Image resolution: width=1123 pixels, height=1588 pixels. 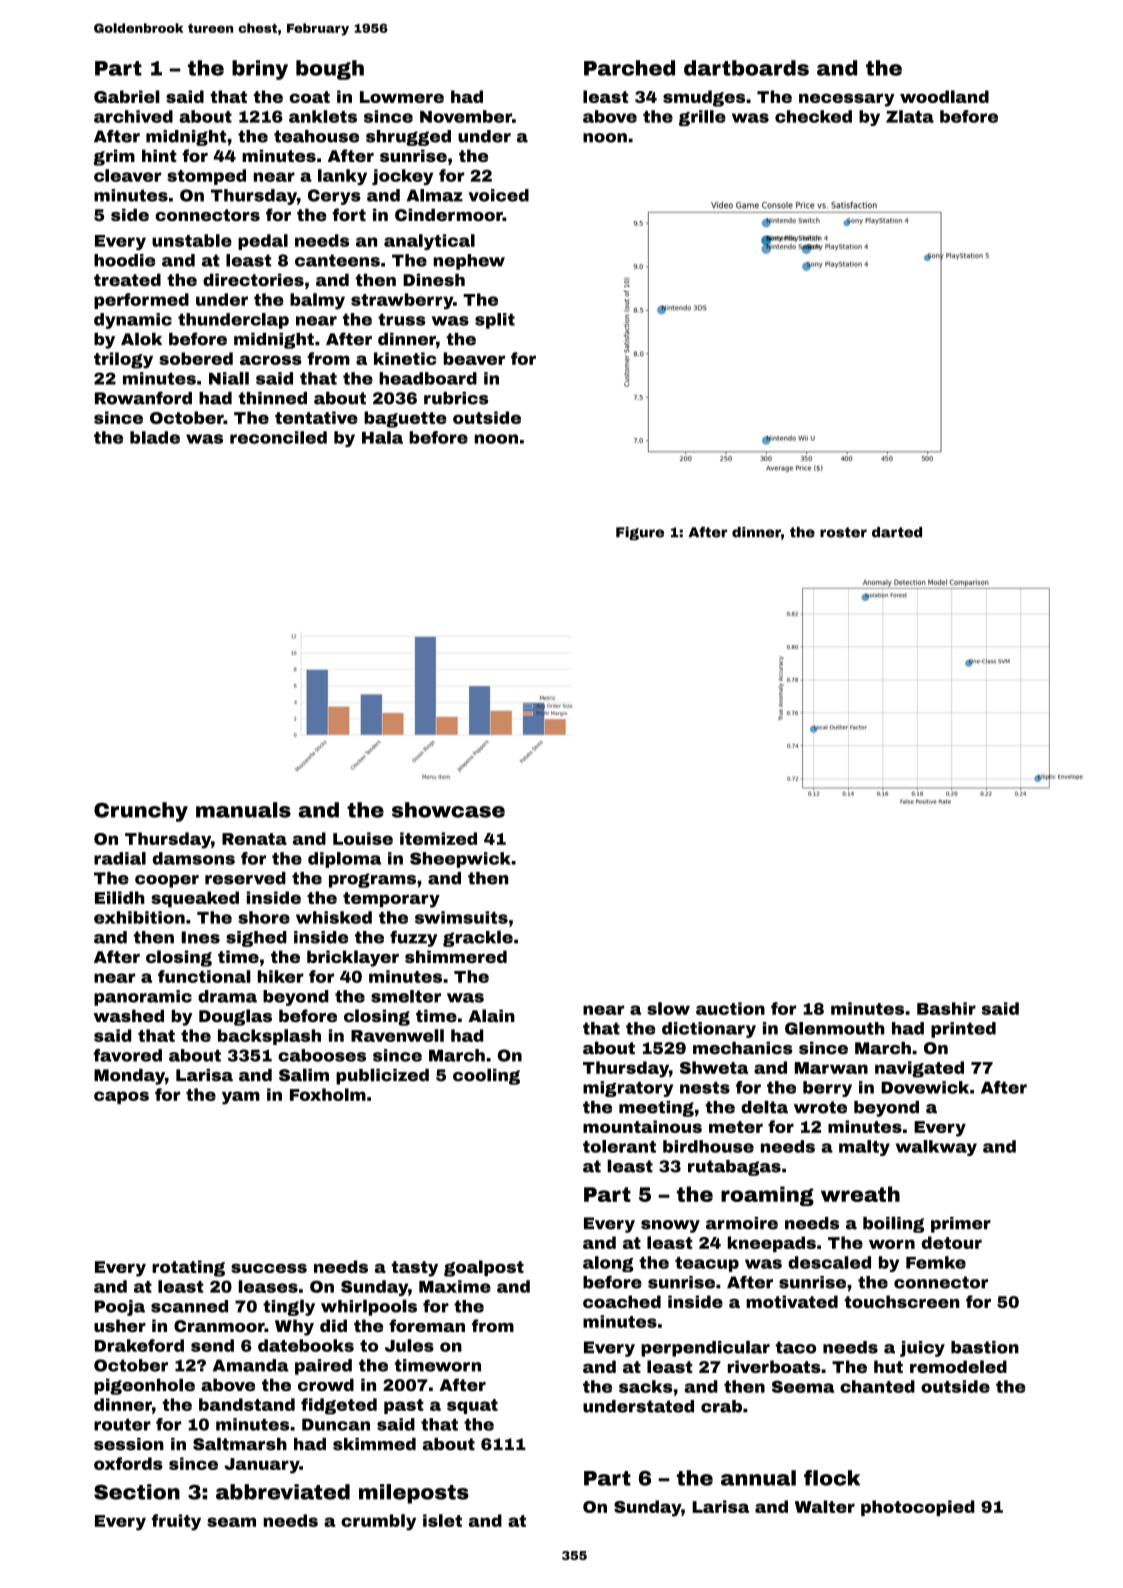 I want to click on darted, so click(x=897, y=532).
